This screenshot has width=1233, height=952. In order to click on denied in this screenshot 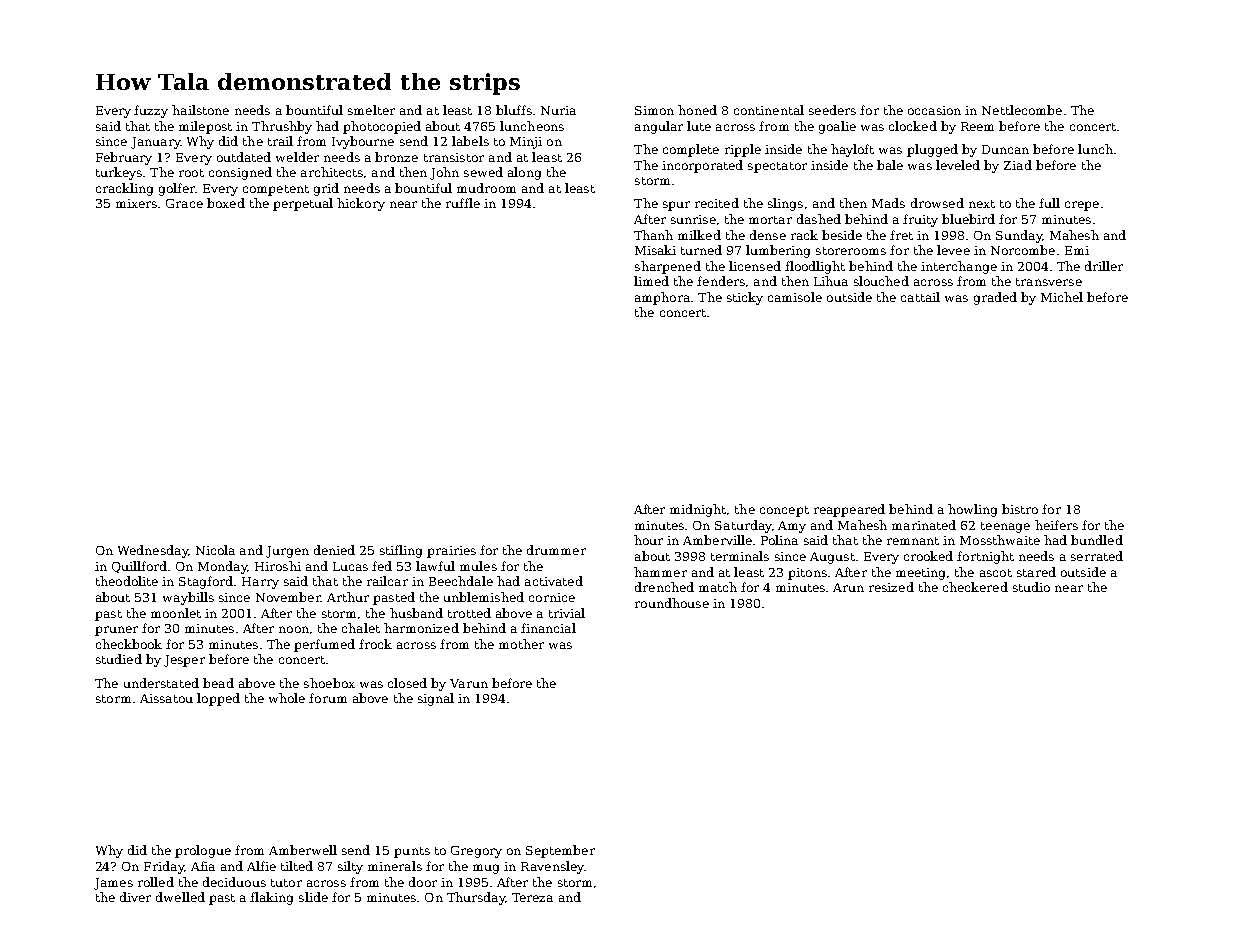, I will do `click(334, 550)`.
